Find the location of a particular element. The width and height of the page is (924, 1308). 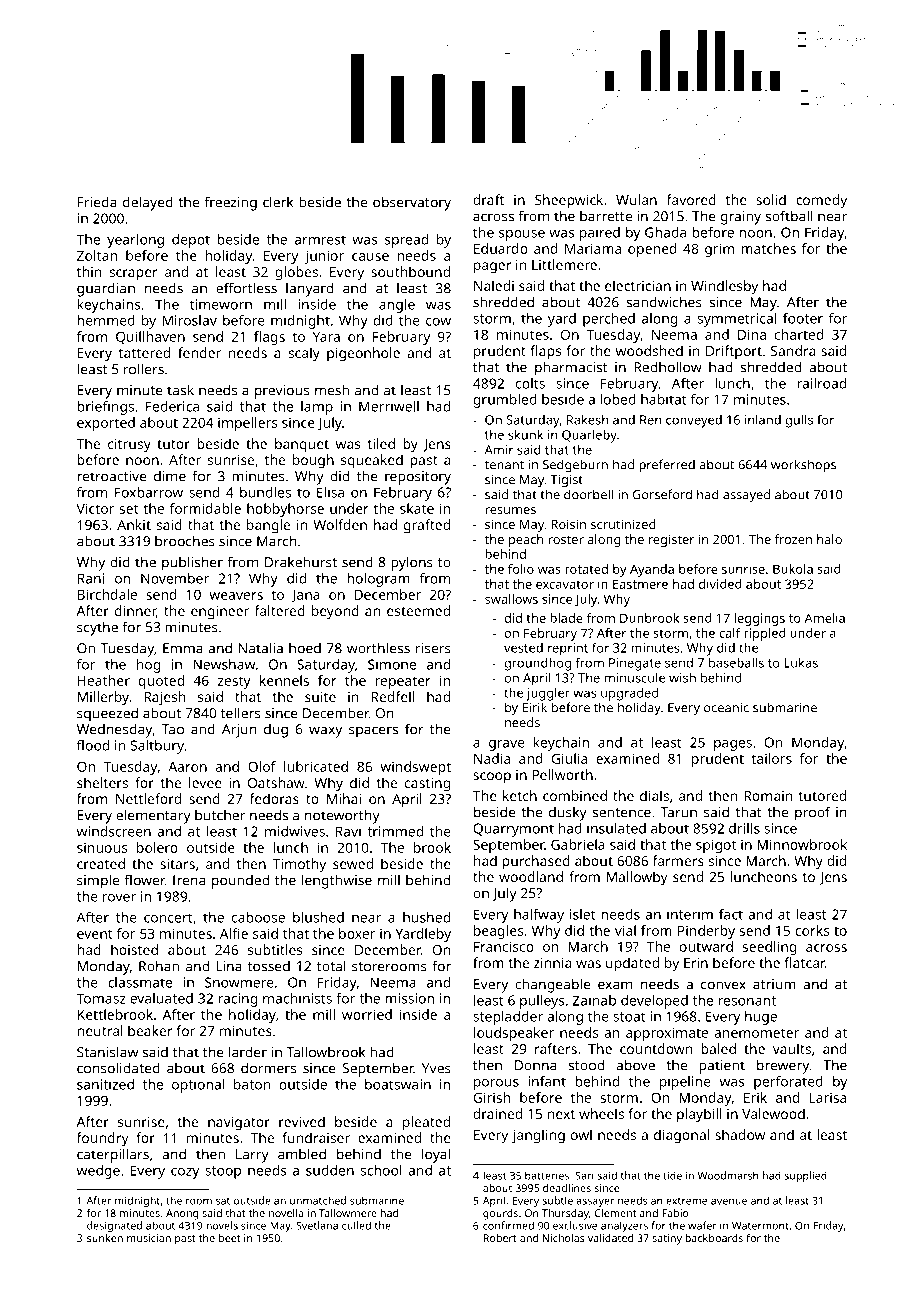

sentence is located at coordinates (621, 813).
